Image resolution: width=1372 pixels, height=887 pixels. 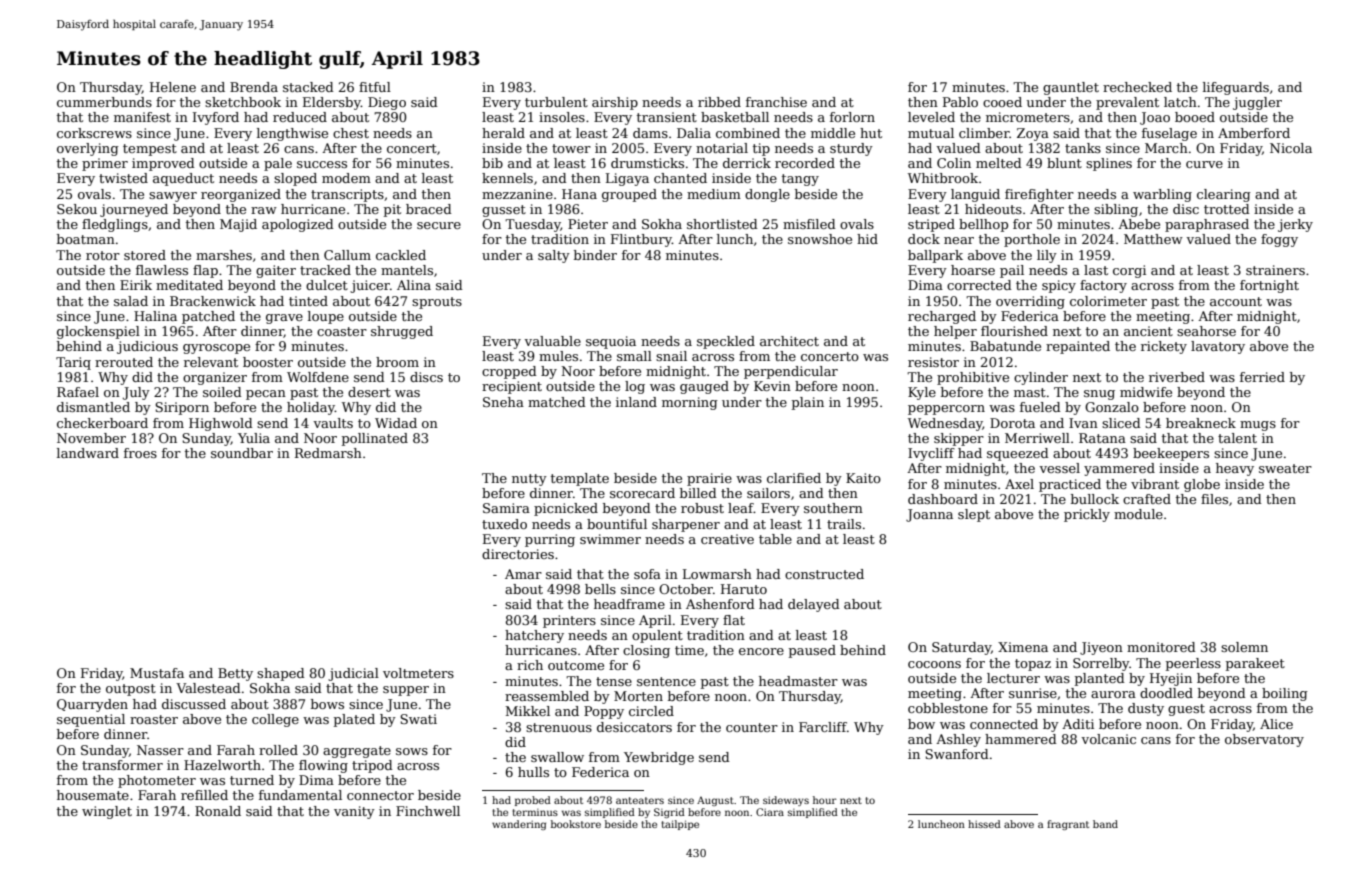 What do you see at coordinates (1041, 378) in the page?
I see `cylinder` at bounding box center [1041, 378].
